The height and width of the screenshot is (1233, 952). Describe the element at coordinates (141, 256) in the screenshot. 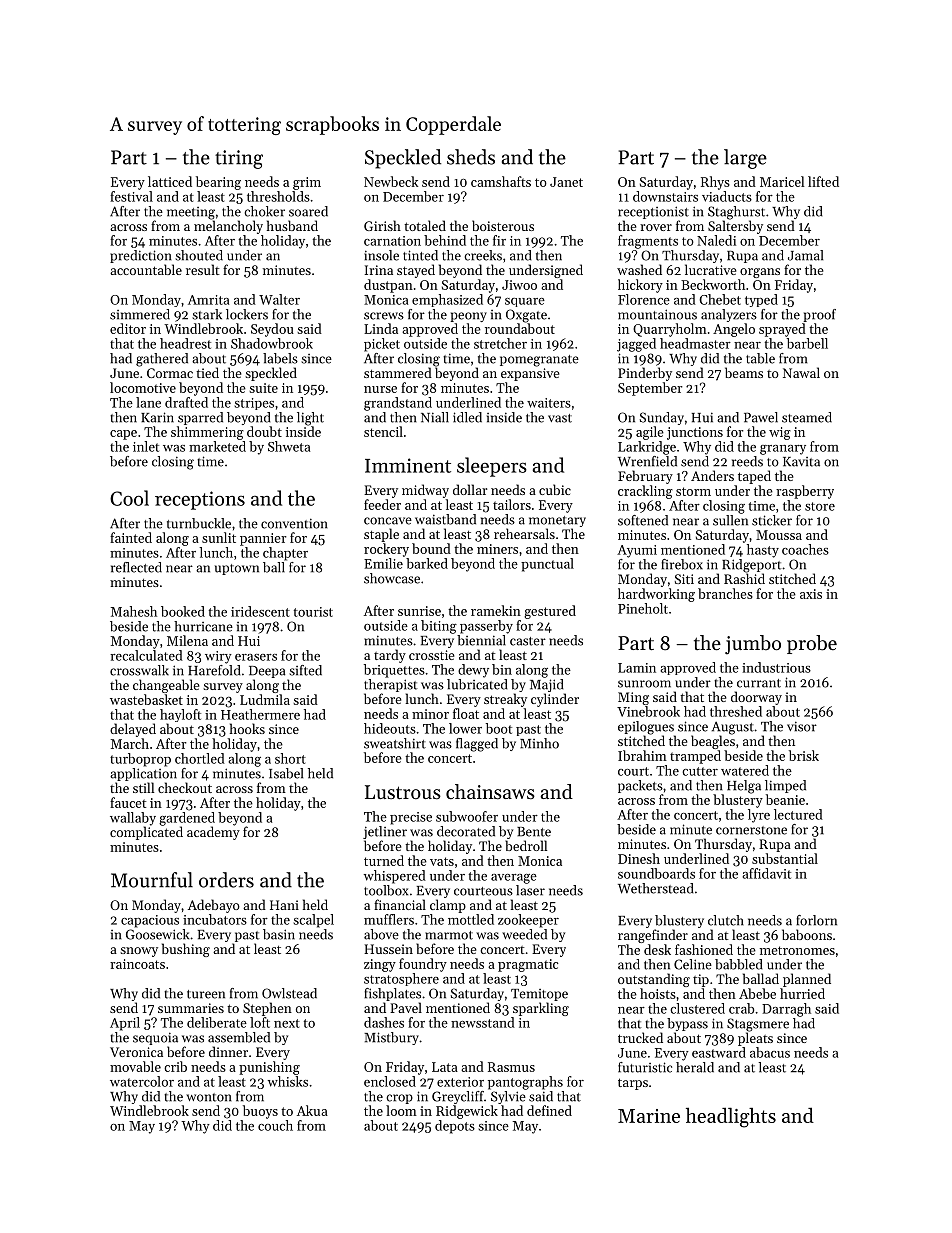

I see `prediction` at that location.
